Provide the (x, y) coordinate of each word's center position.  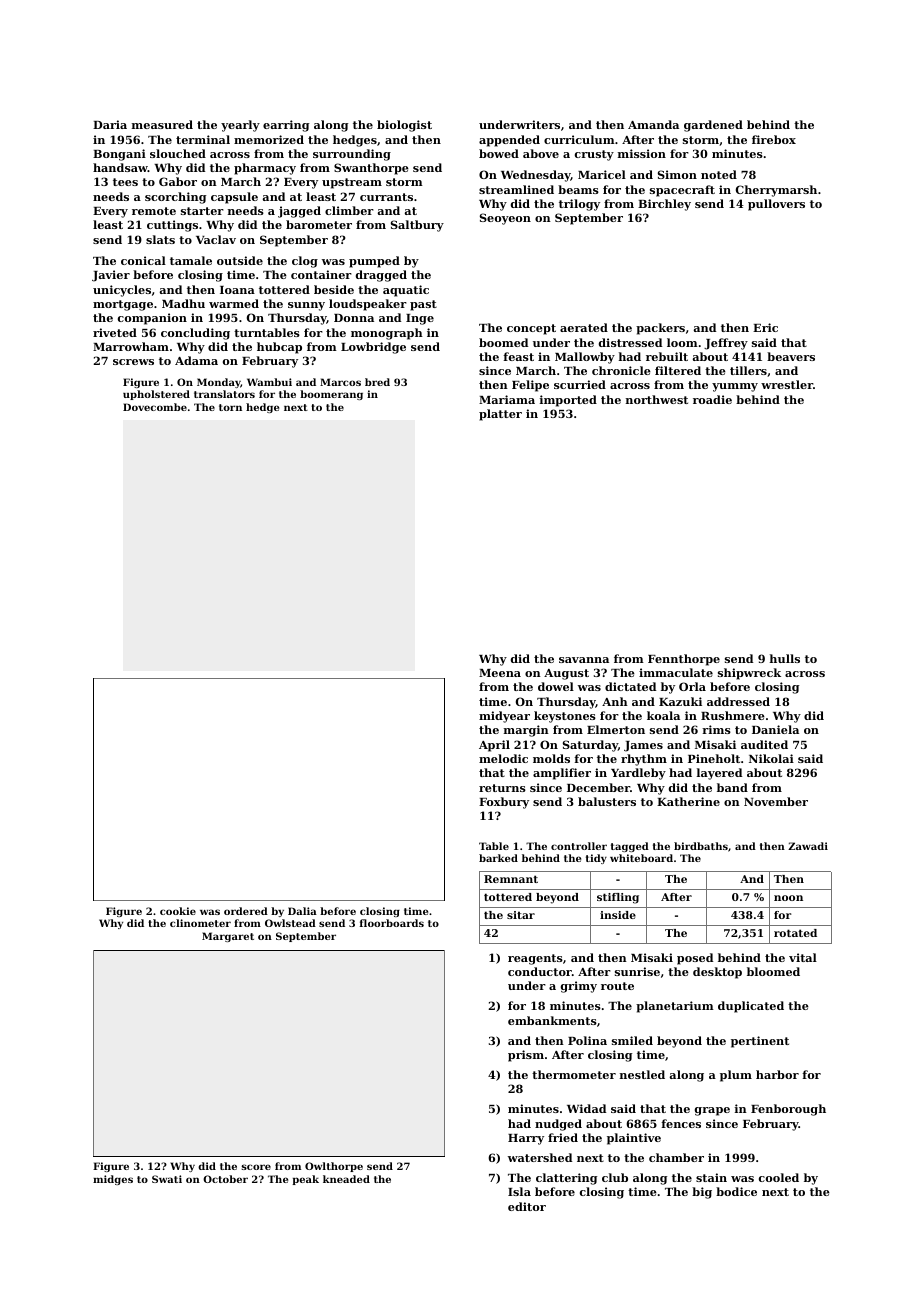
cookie (178, 911)
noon (788, 898)
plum (736, 1076)
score (256, 1167)
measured (162, 124)
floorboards (392, 923)
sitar (521, 915)
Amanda (653, 124)
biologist (404, 126)
